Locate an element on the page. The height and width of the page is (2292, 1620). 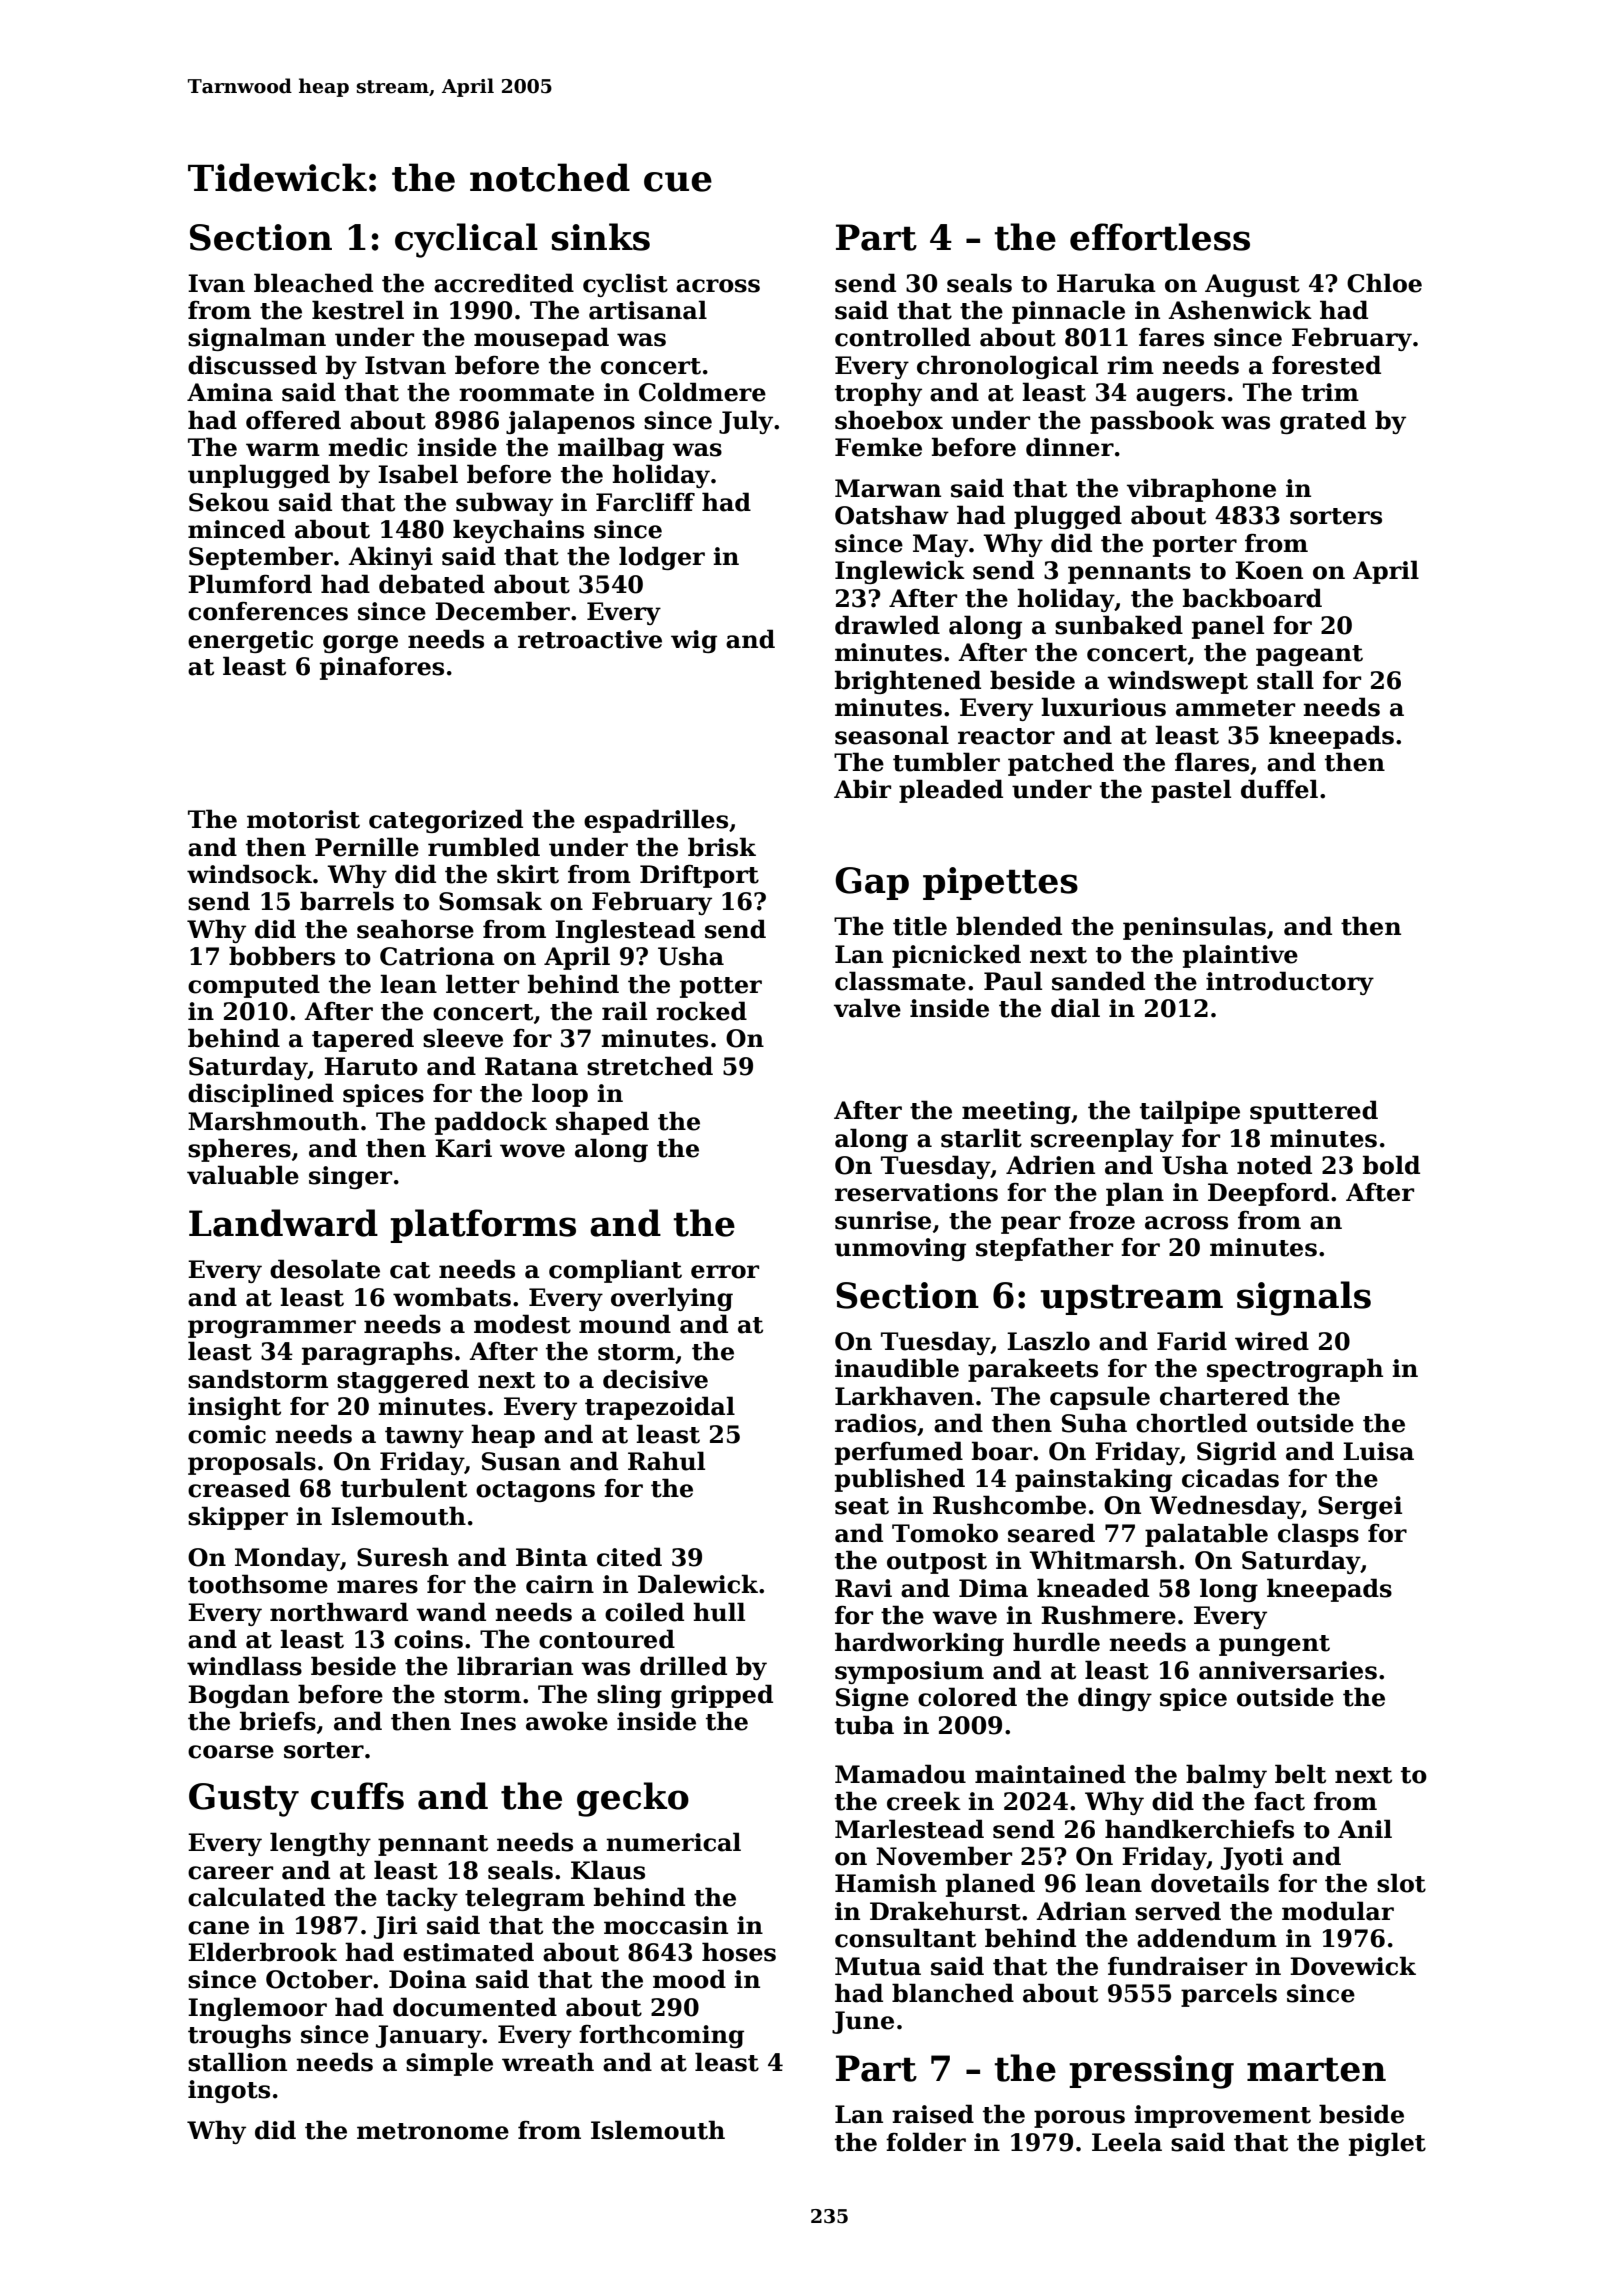
Haruto is located at coordinates (371, 1066).
